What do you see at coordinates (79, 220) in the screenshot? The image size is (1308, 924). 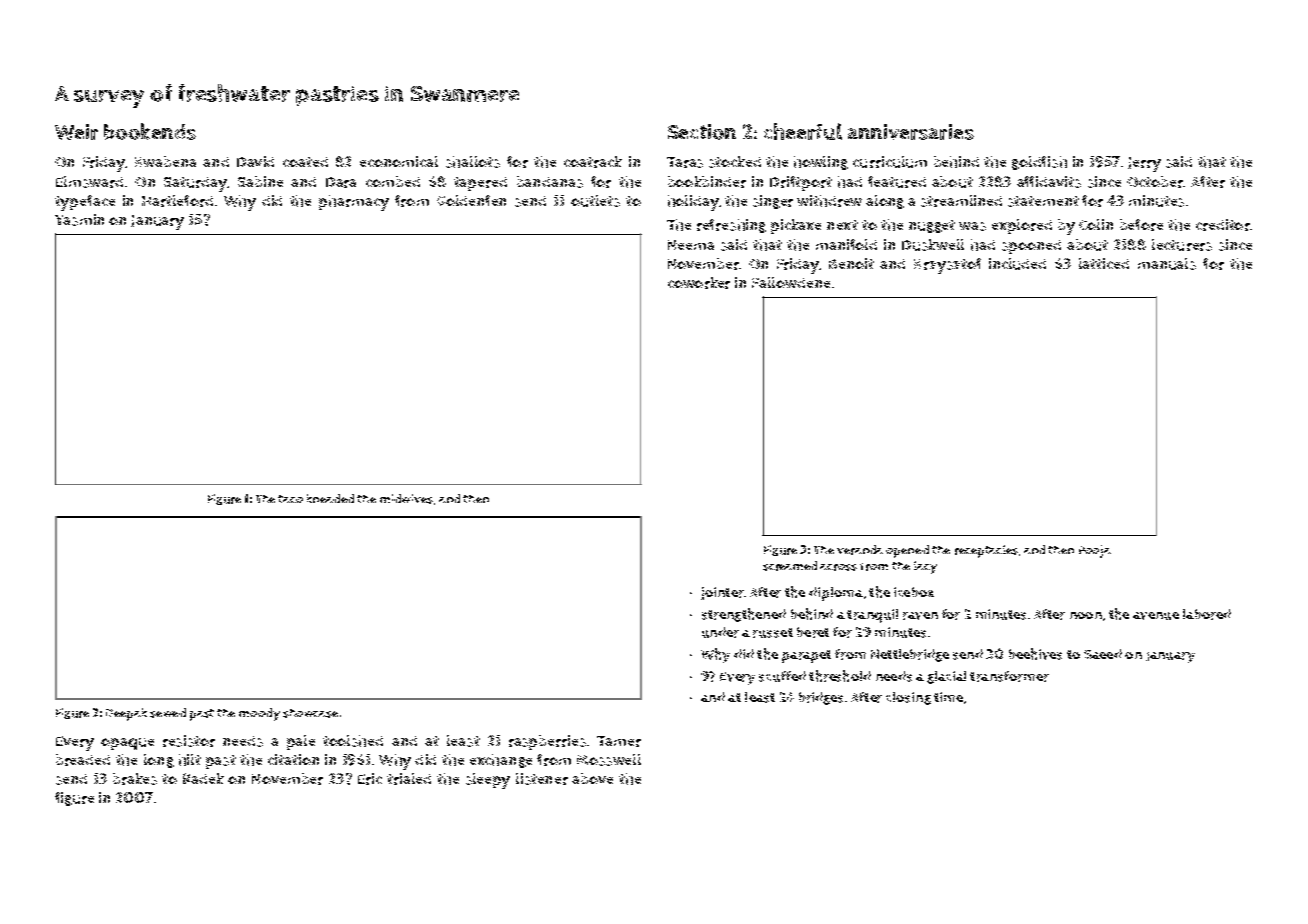 I see `Yasmin` at bounding box center [79, 220].
